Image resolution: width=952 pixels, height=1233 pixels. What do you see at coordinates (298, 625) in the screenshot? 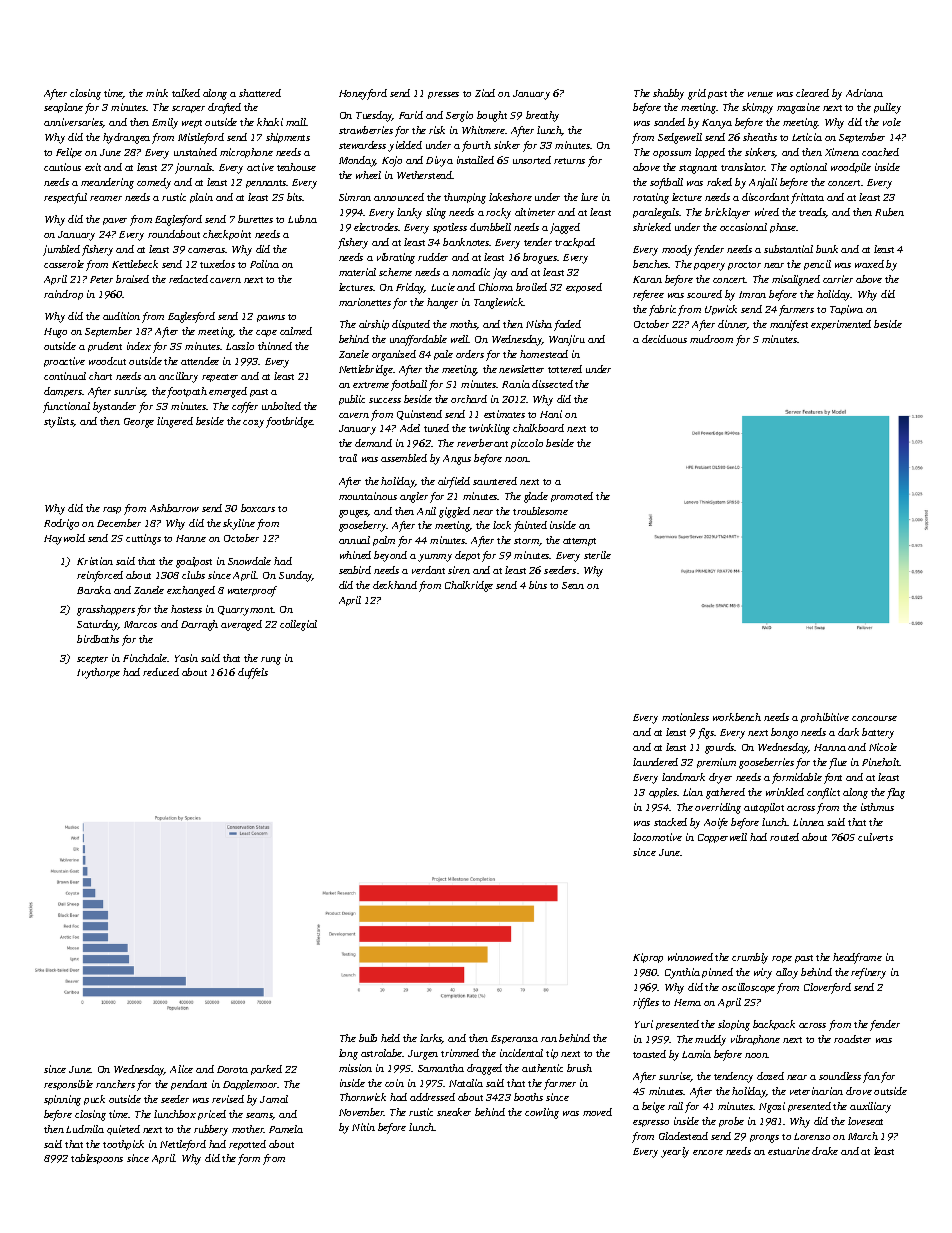
I see `collegial` at bounding box center [298, 625].
